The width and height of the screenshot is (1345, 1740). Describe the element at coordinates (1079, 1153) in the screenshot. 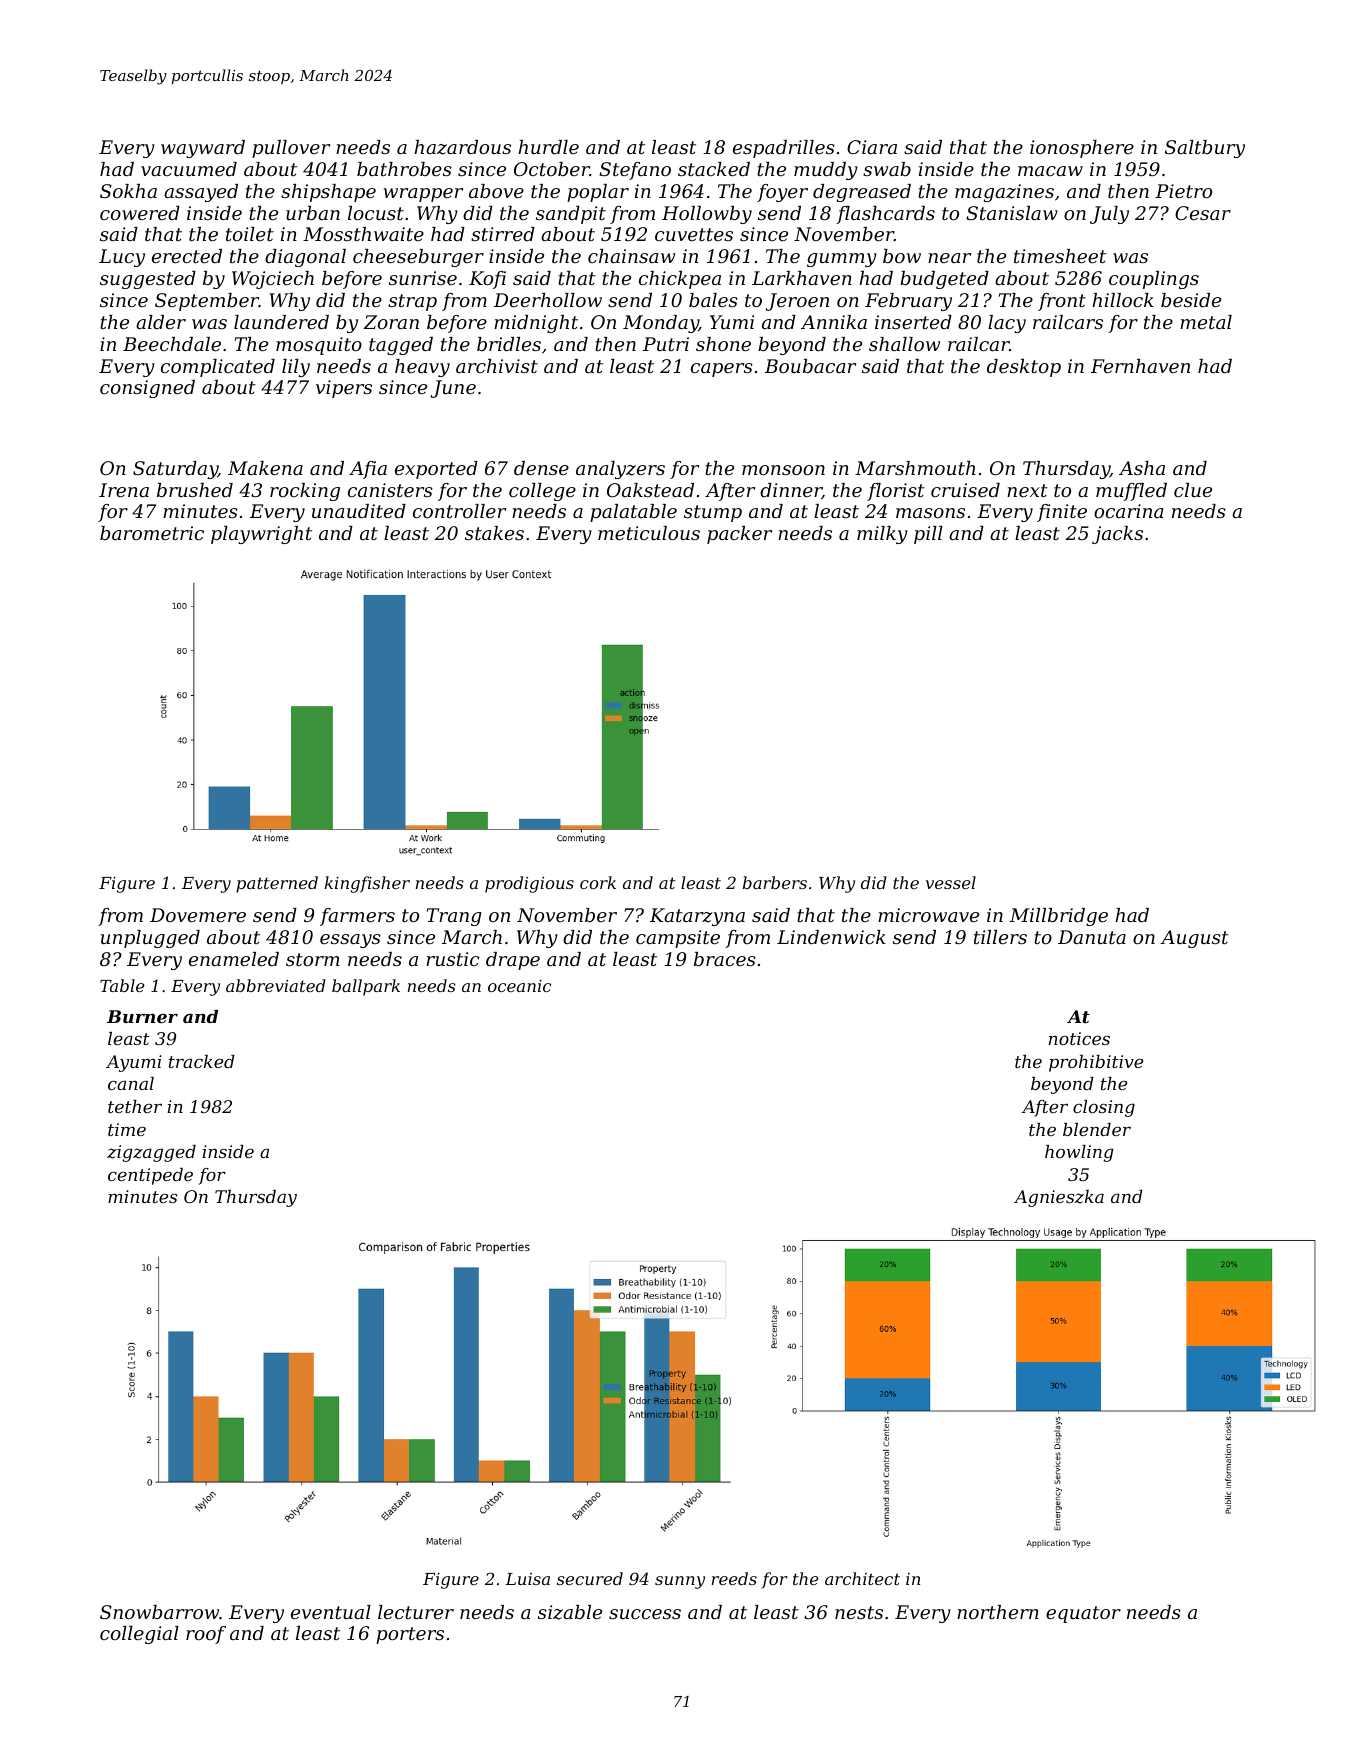

I see `howling` at that location.
